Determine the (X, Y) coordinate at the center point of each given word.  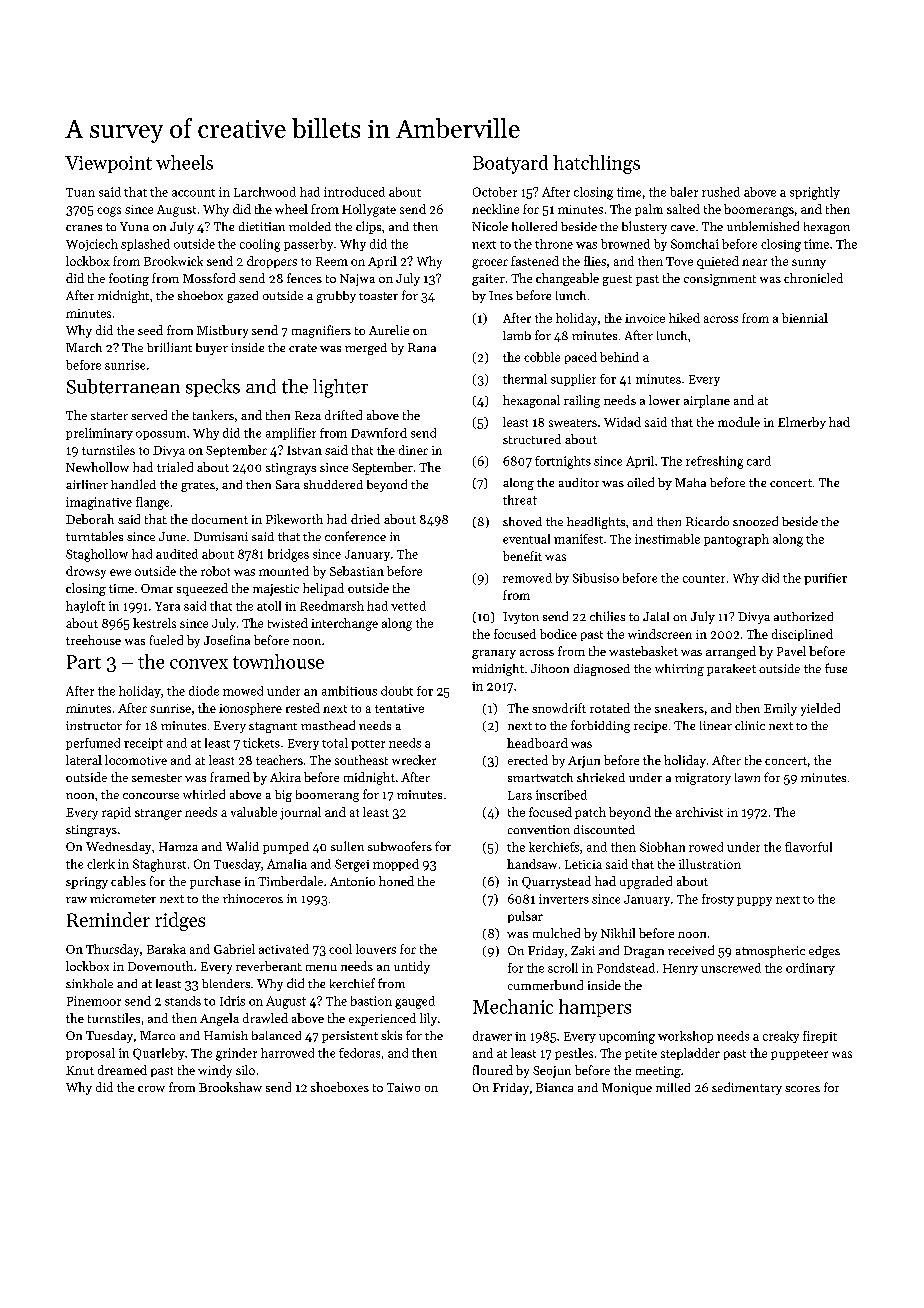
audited (177, 554)
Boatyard (510, 164)
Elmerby (802, 423)
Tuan (80, 192)
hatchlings (596, 164)
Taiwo (403, 1087)
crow (151, 1089)
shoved (522, 521)
